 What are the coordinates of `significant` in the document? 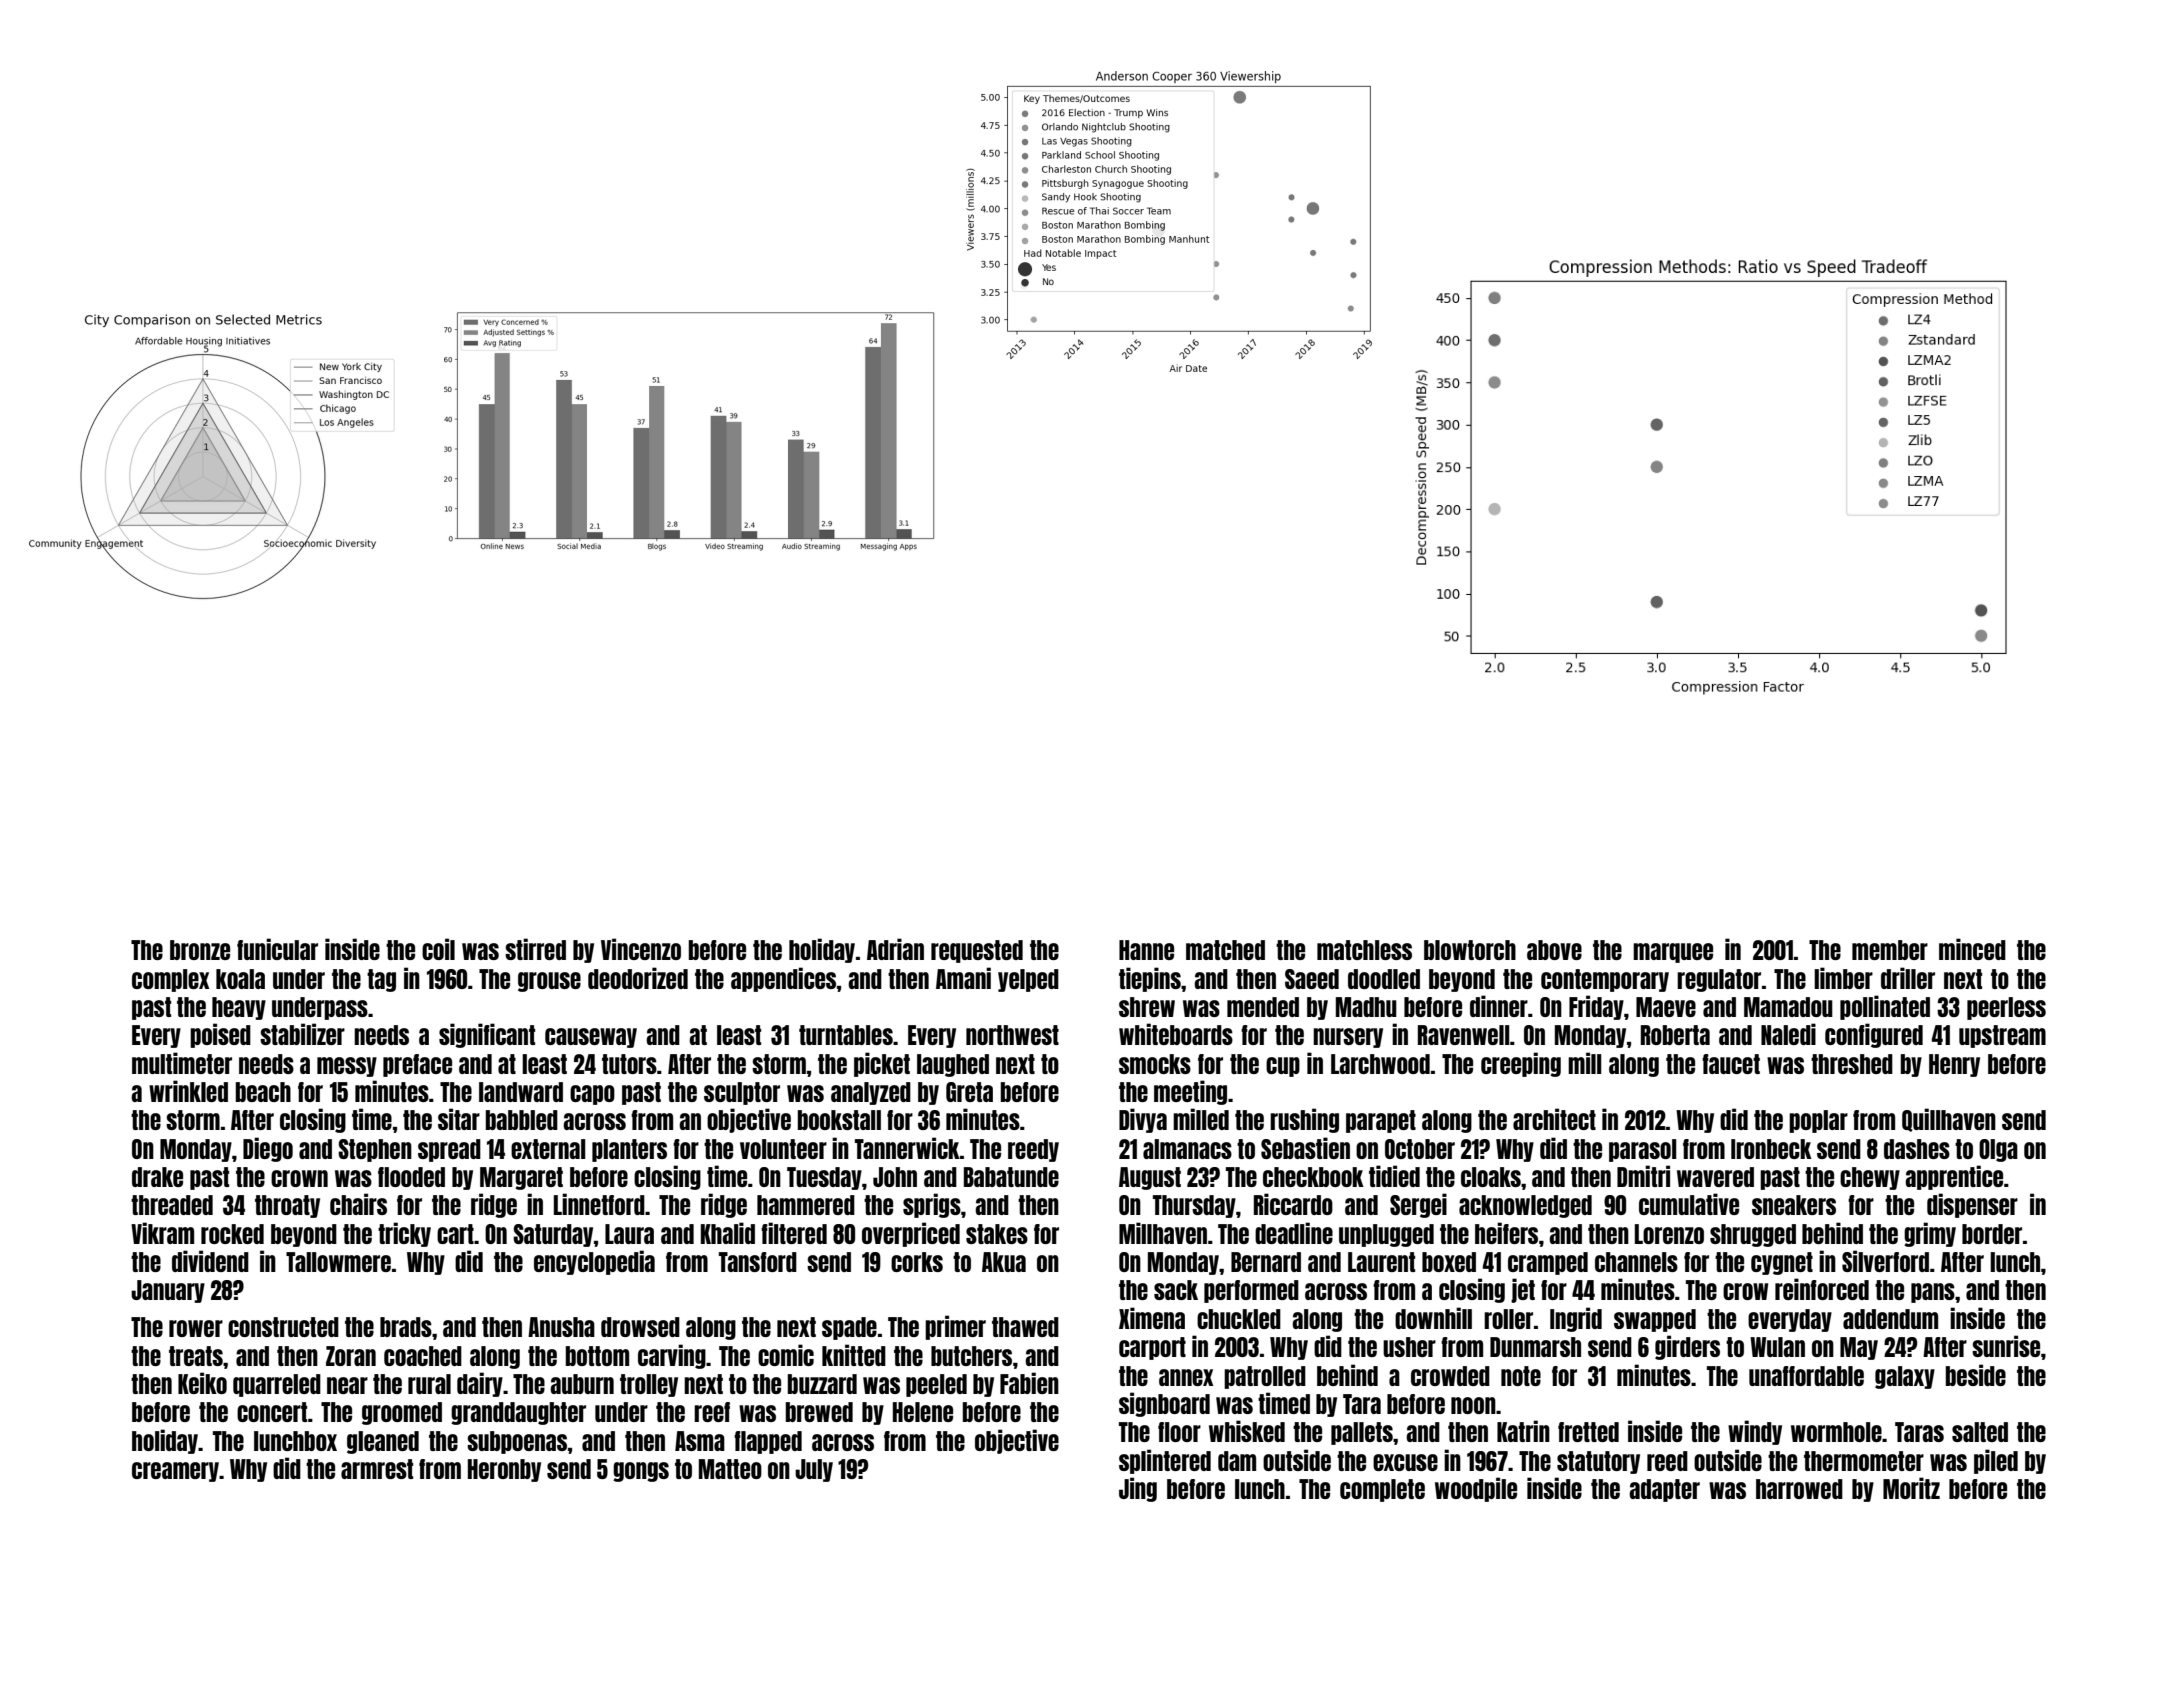 It's located at (487, 1035).
